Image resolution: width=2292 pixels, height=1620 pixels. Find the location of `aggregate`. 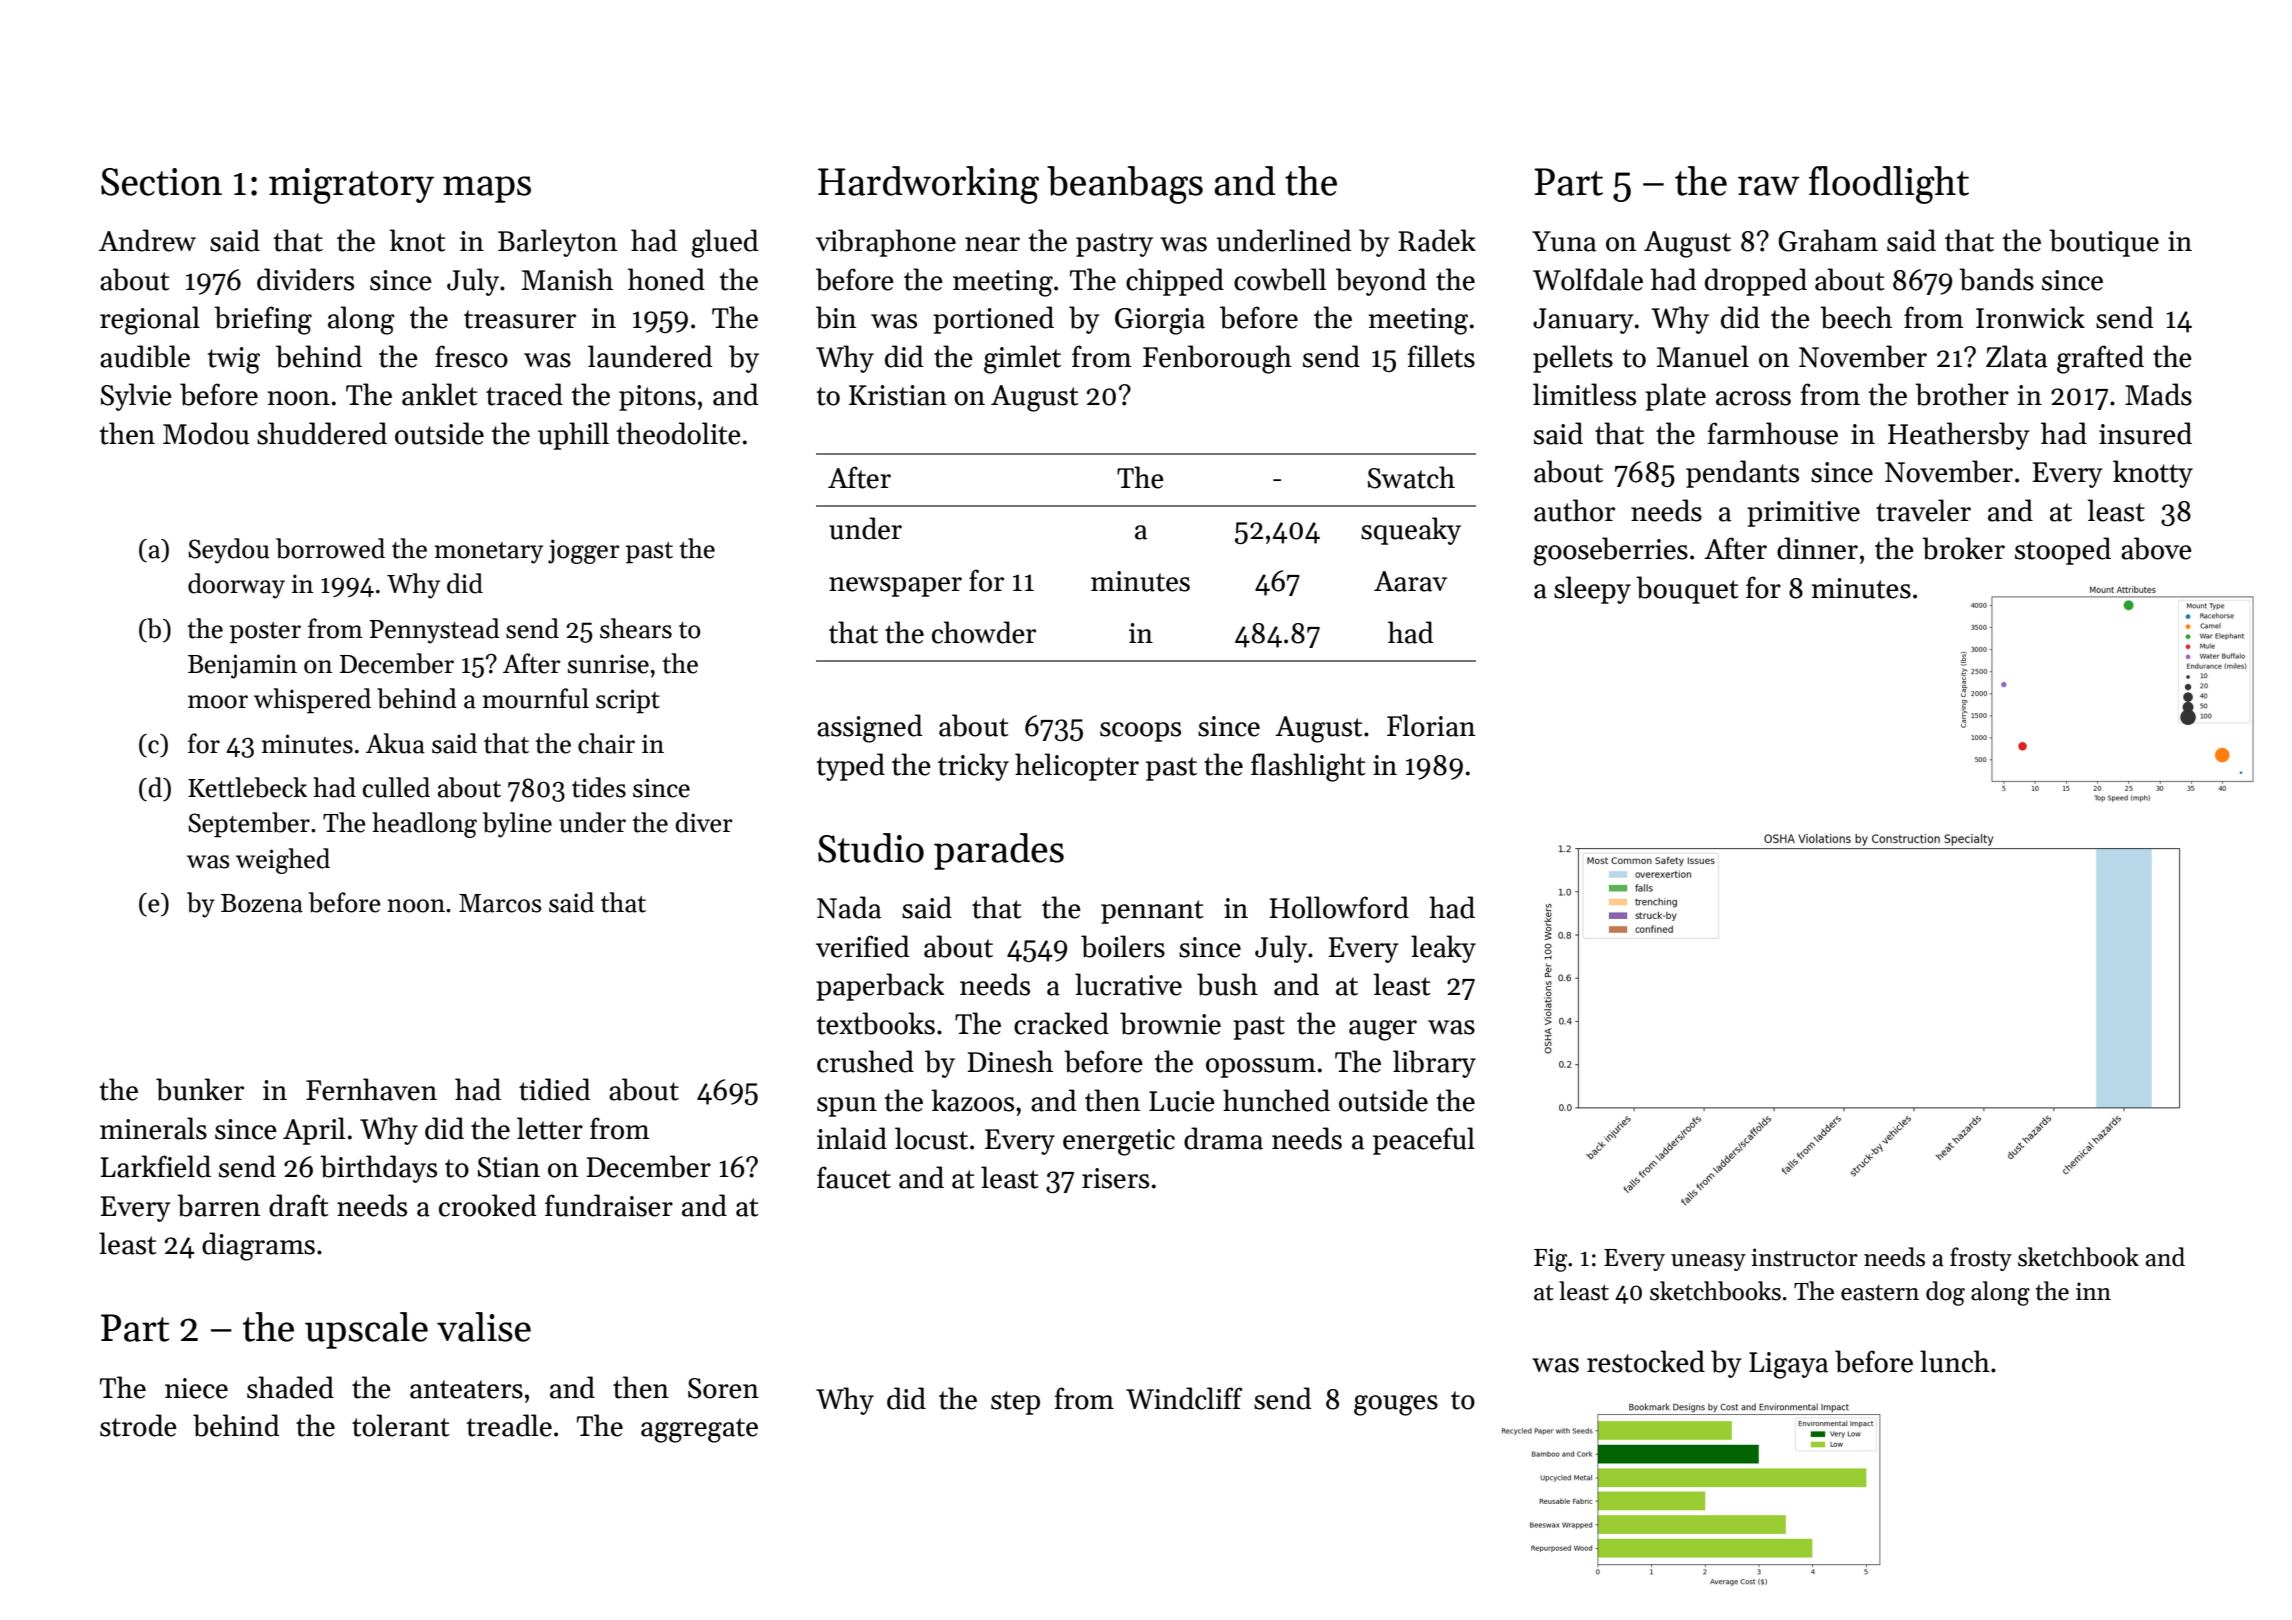

aggregate is located at coordinates (699, 1430).
